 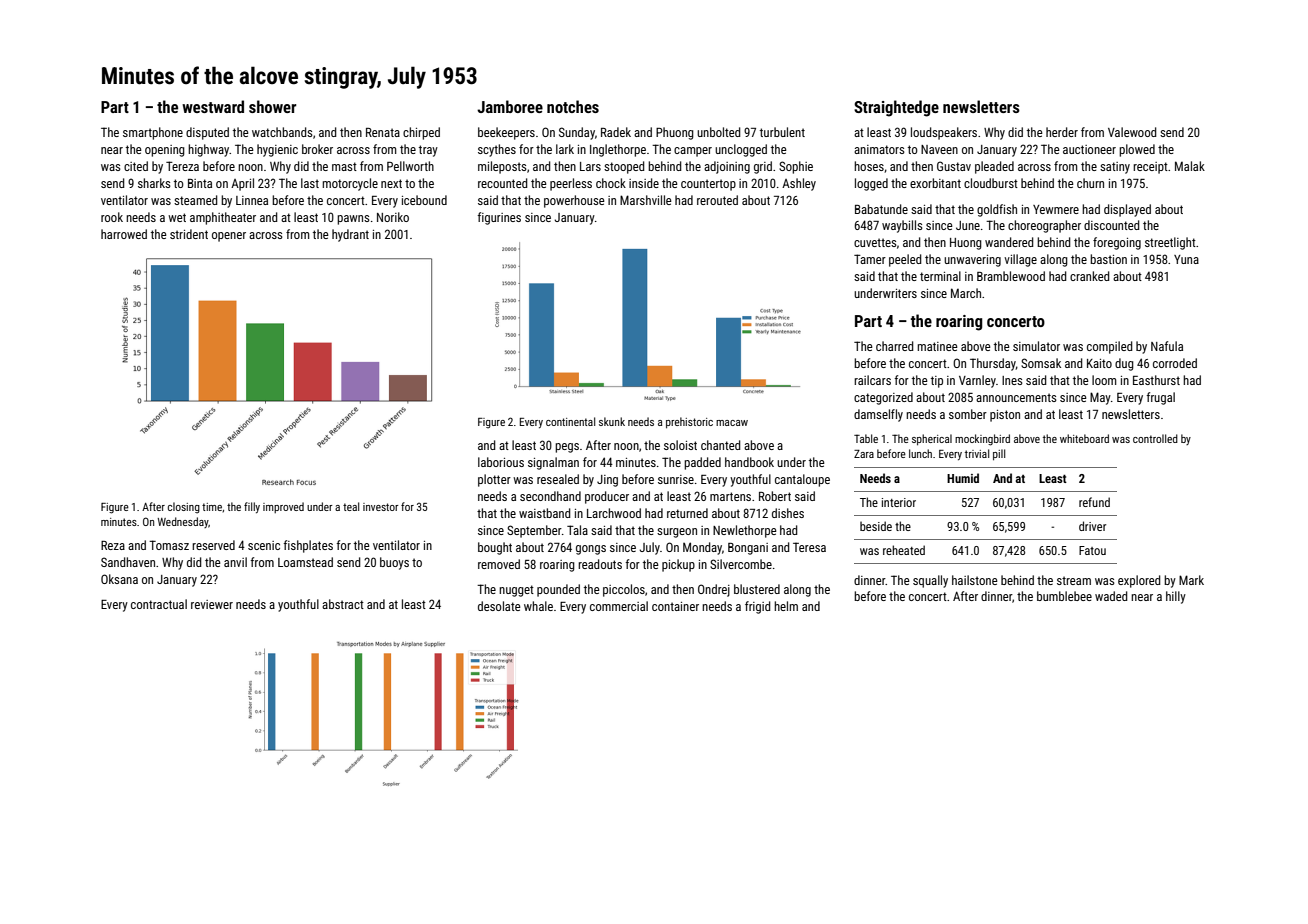 What do you see at coordinates (538, 606) in the screenshot?
I see `whale` at bounding box center [538, 606].
